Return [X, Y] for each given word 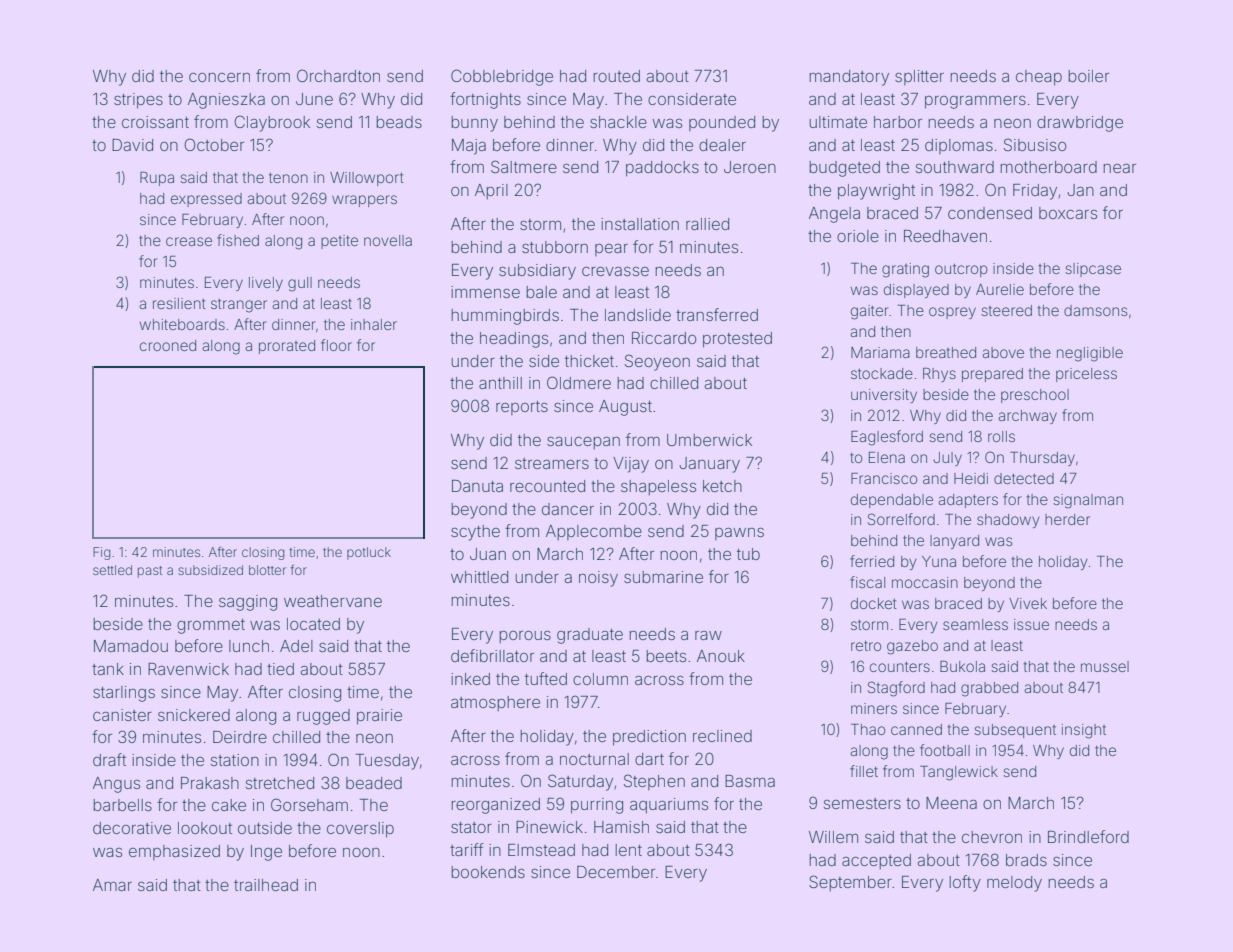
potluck [369, 553]
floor [336, 345]
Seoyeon [657, 362]
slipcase [1093, 270]
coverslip [360, 830]
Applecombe [594, 532]
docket [874, 603]
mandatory [849, 78]
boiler [1088, 76]
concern [219, 77]
